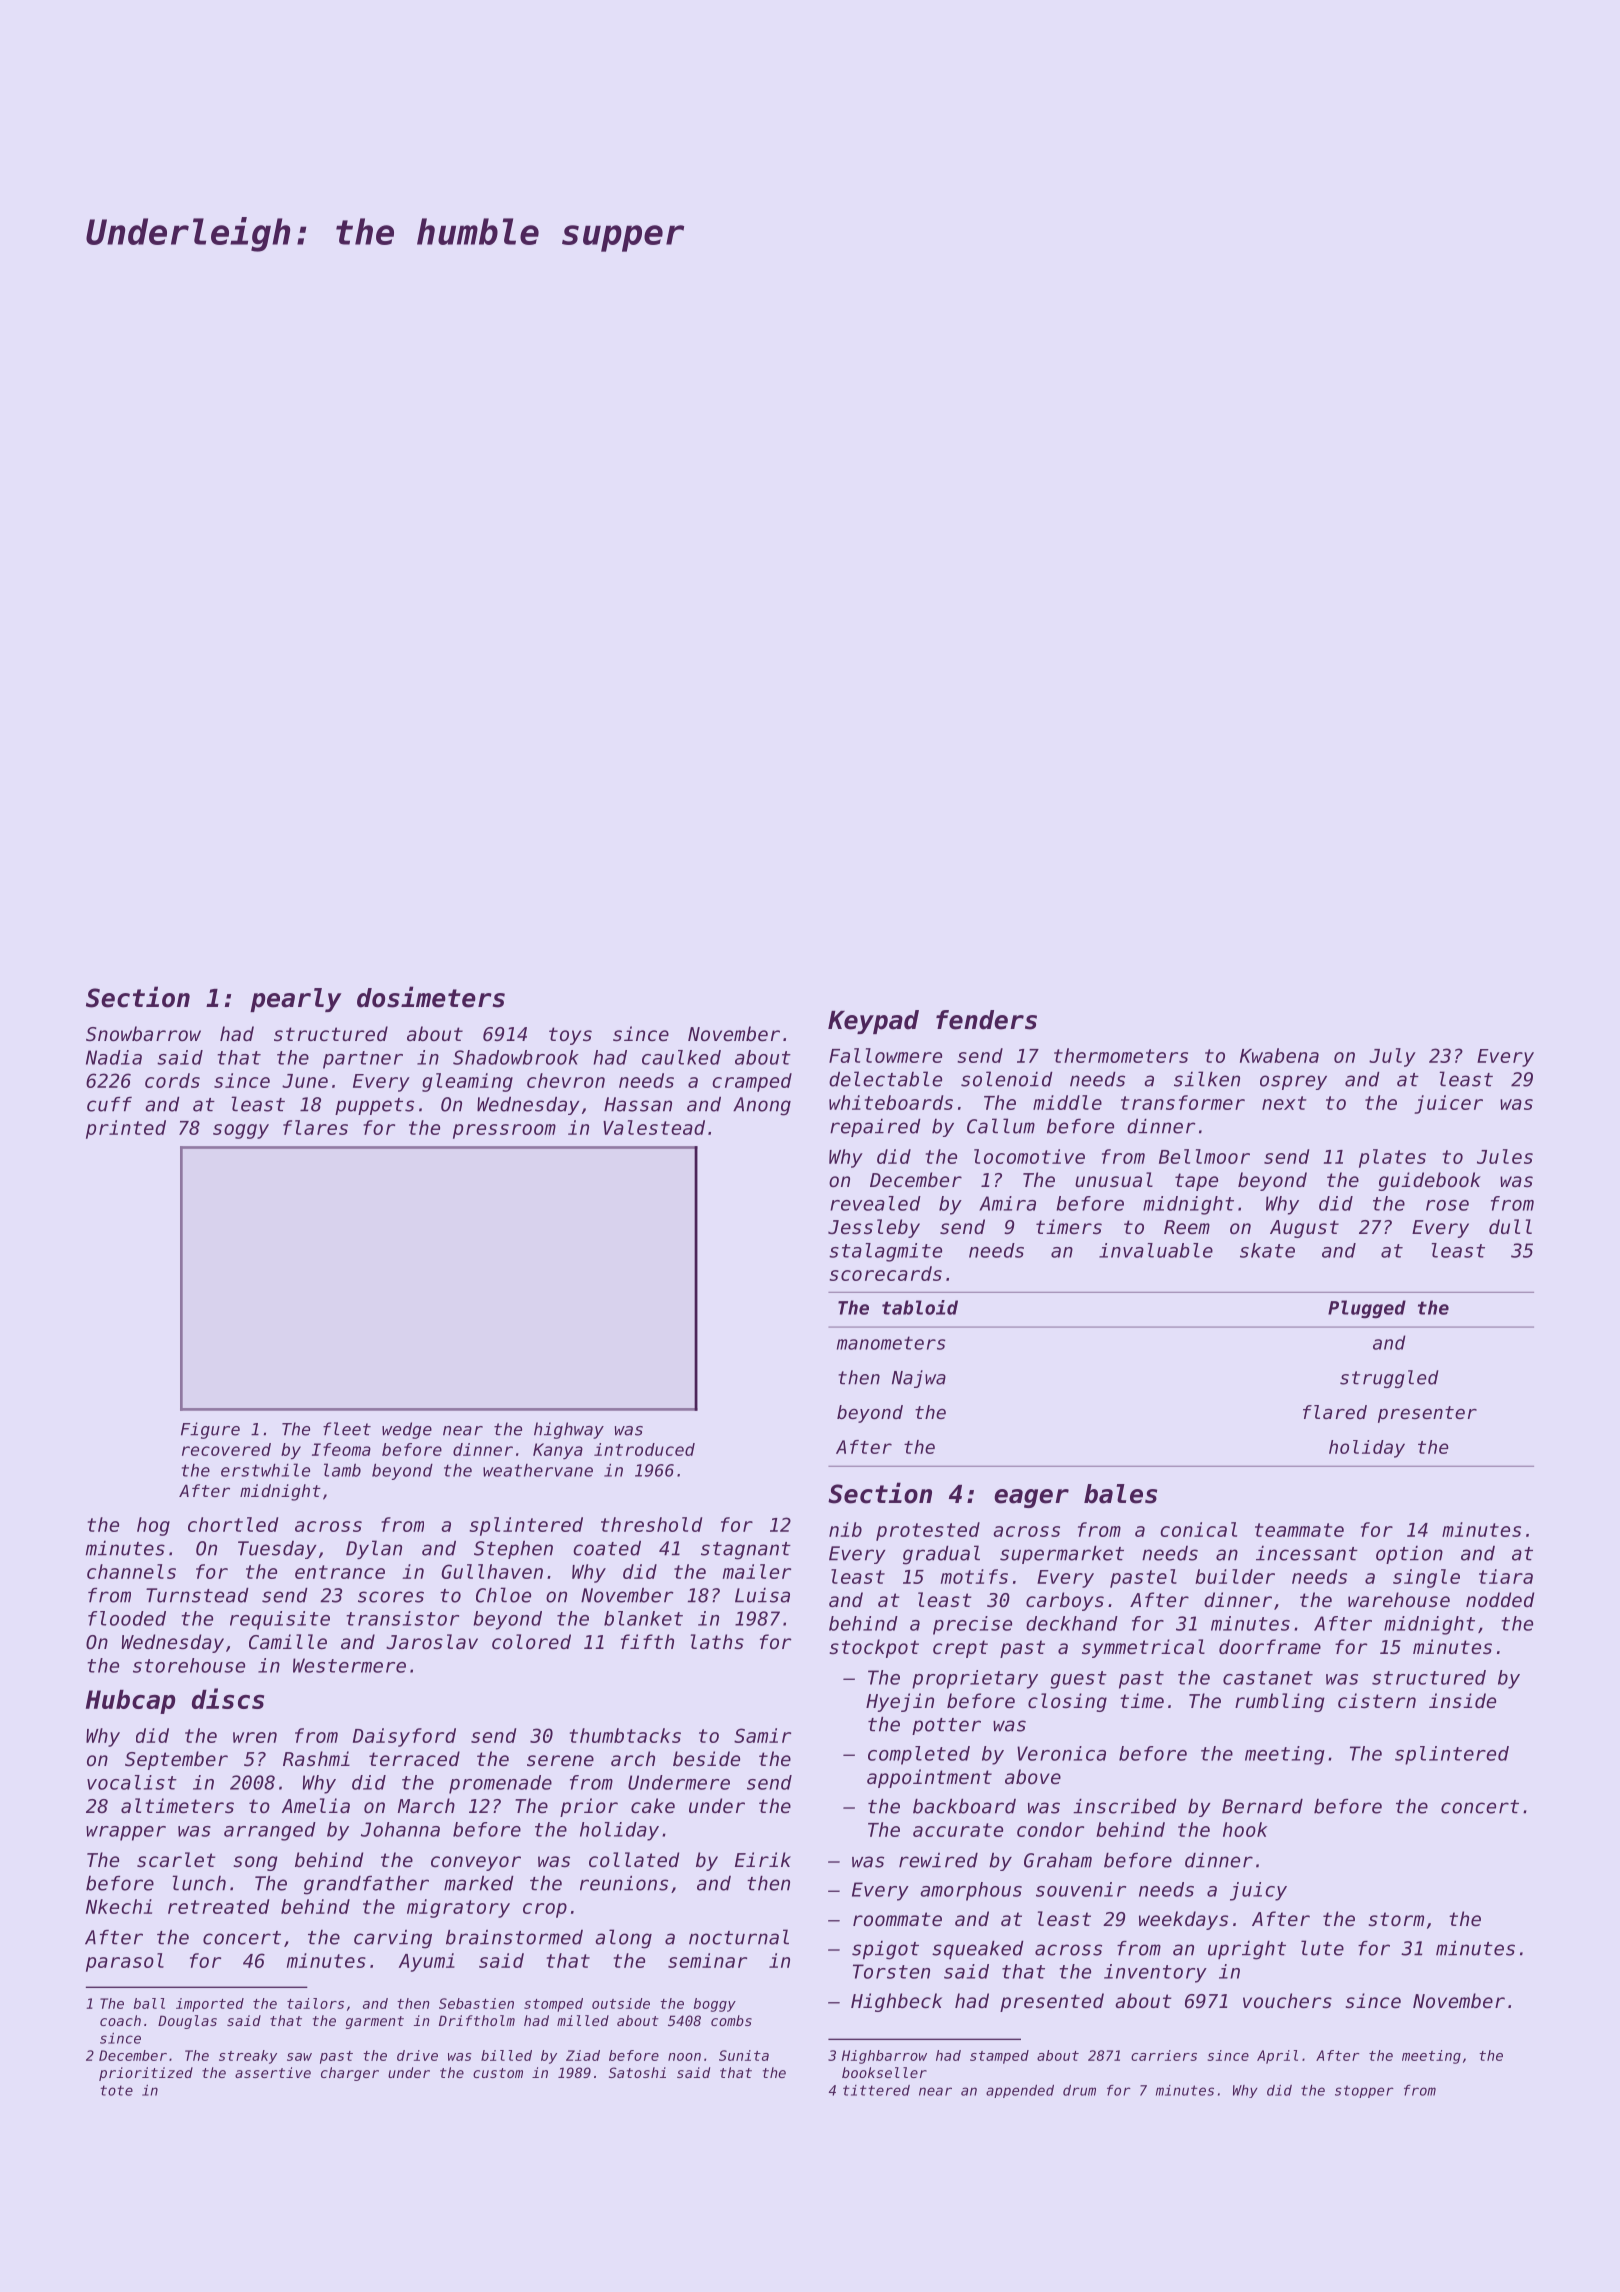 This document has width=1620, height=2292. What do you see at coordinates (1427, 1414) in the document?
I see `presenter` at bounding box center [1427, 1414].
